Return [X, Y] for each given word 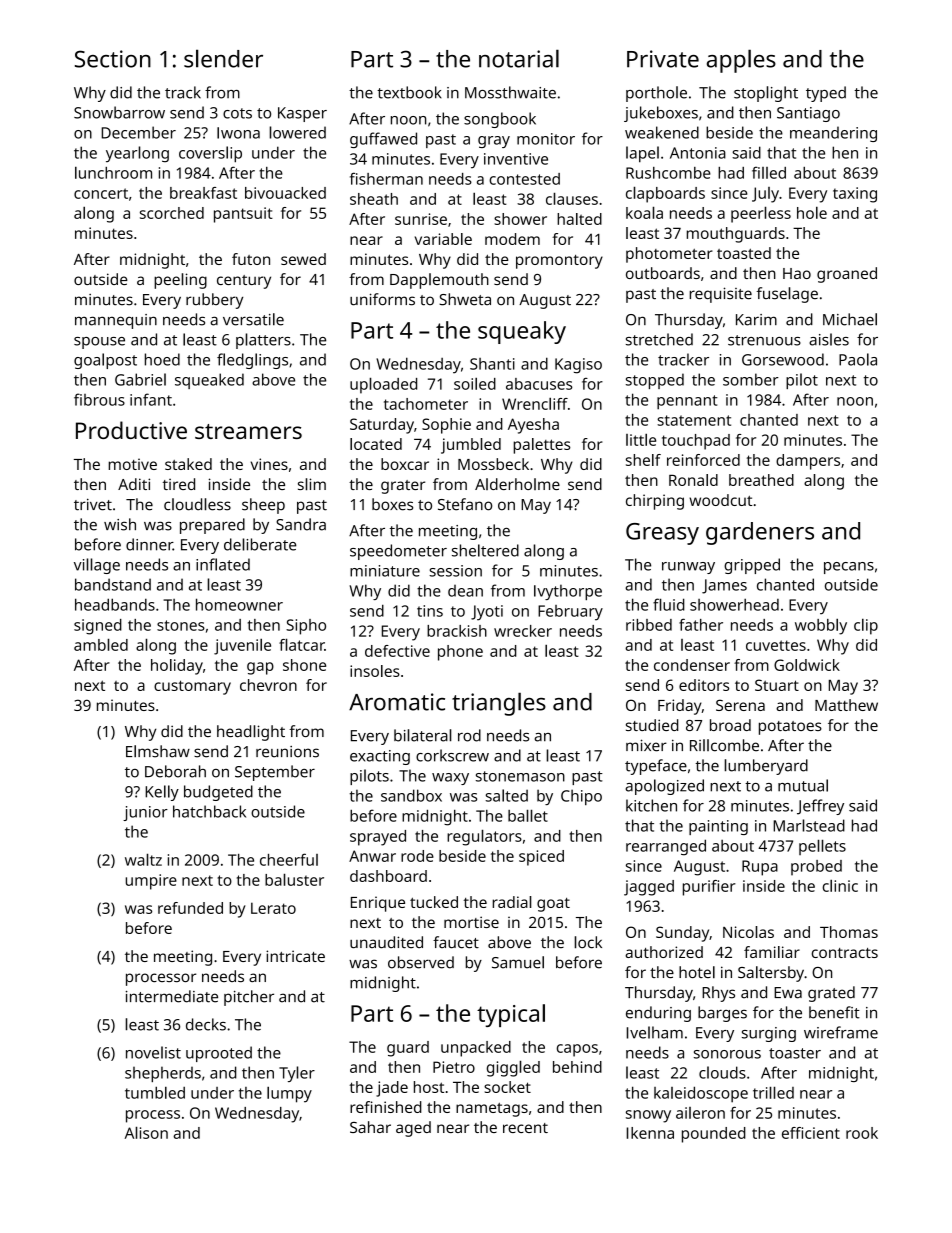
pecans [849, 568]
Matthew [846, 705]
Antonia [698, 153]
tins [430, 611]
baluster [294, 879]
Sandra [301, 524]
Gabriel [140, 379]
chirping [655, 502]
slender [223, 58]
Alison [146, 1132]
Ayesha [533, 426]
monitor [546, 139]
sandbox [411, 795]
